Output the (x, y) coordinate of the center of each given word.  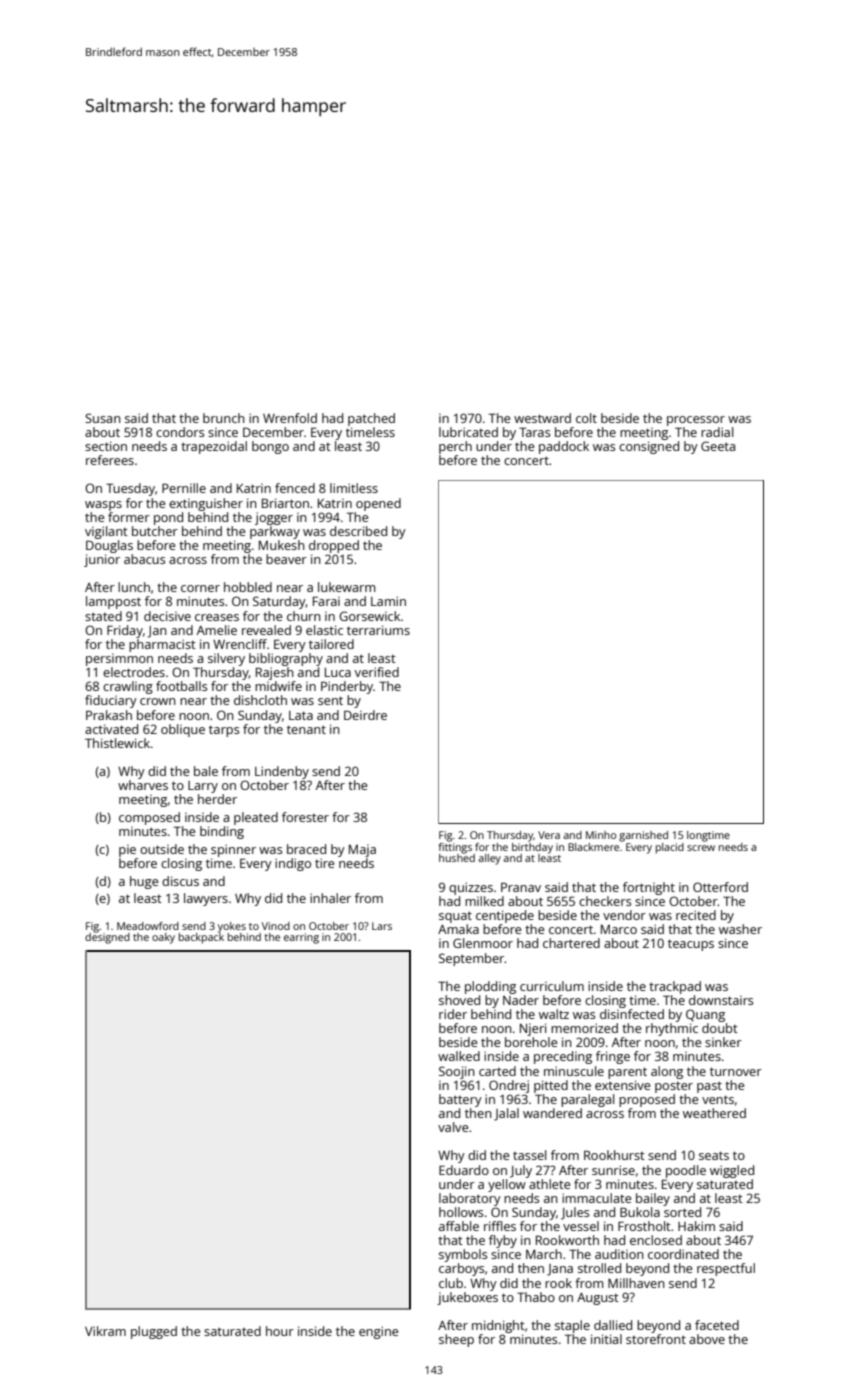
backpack (201, 938)
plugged (154, 1332)
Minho (601, 835)
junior (102, 560)
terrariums (378, 630)
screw (701, 848)
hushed (457, 858)
